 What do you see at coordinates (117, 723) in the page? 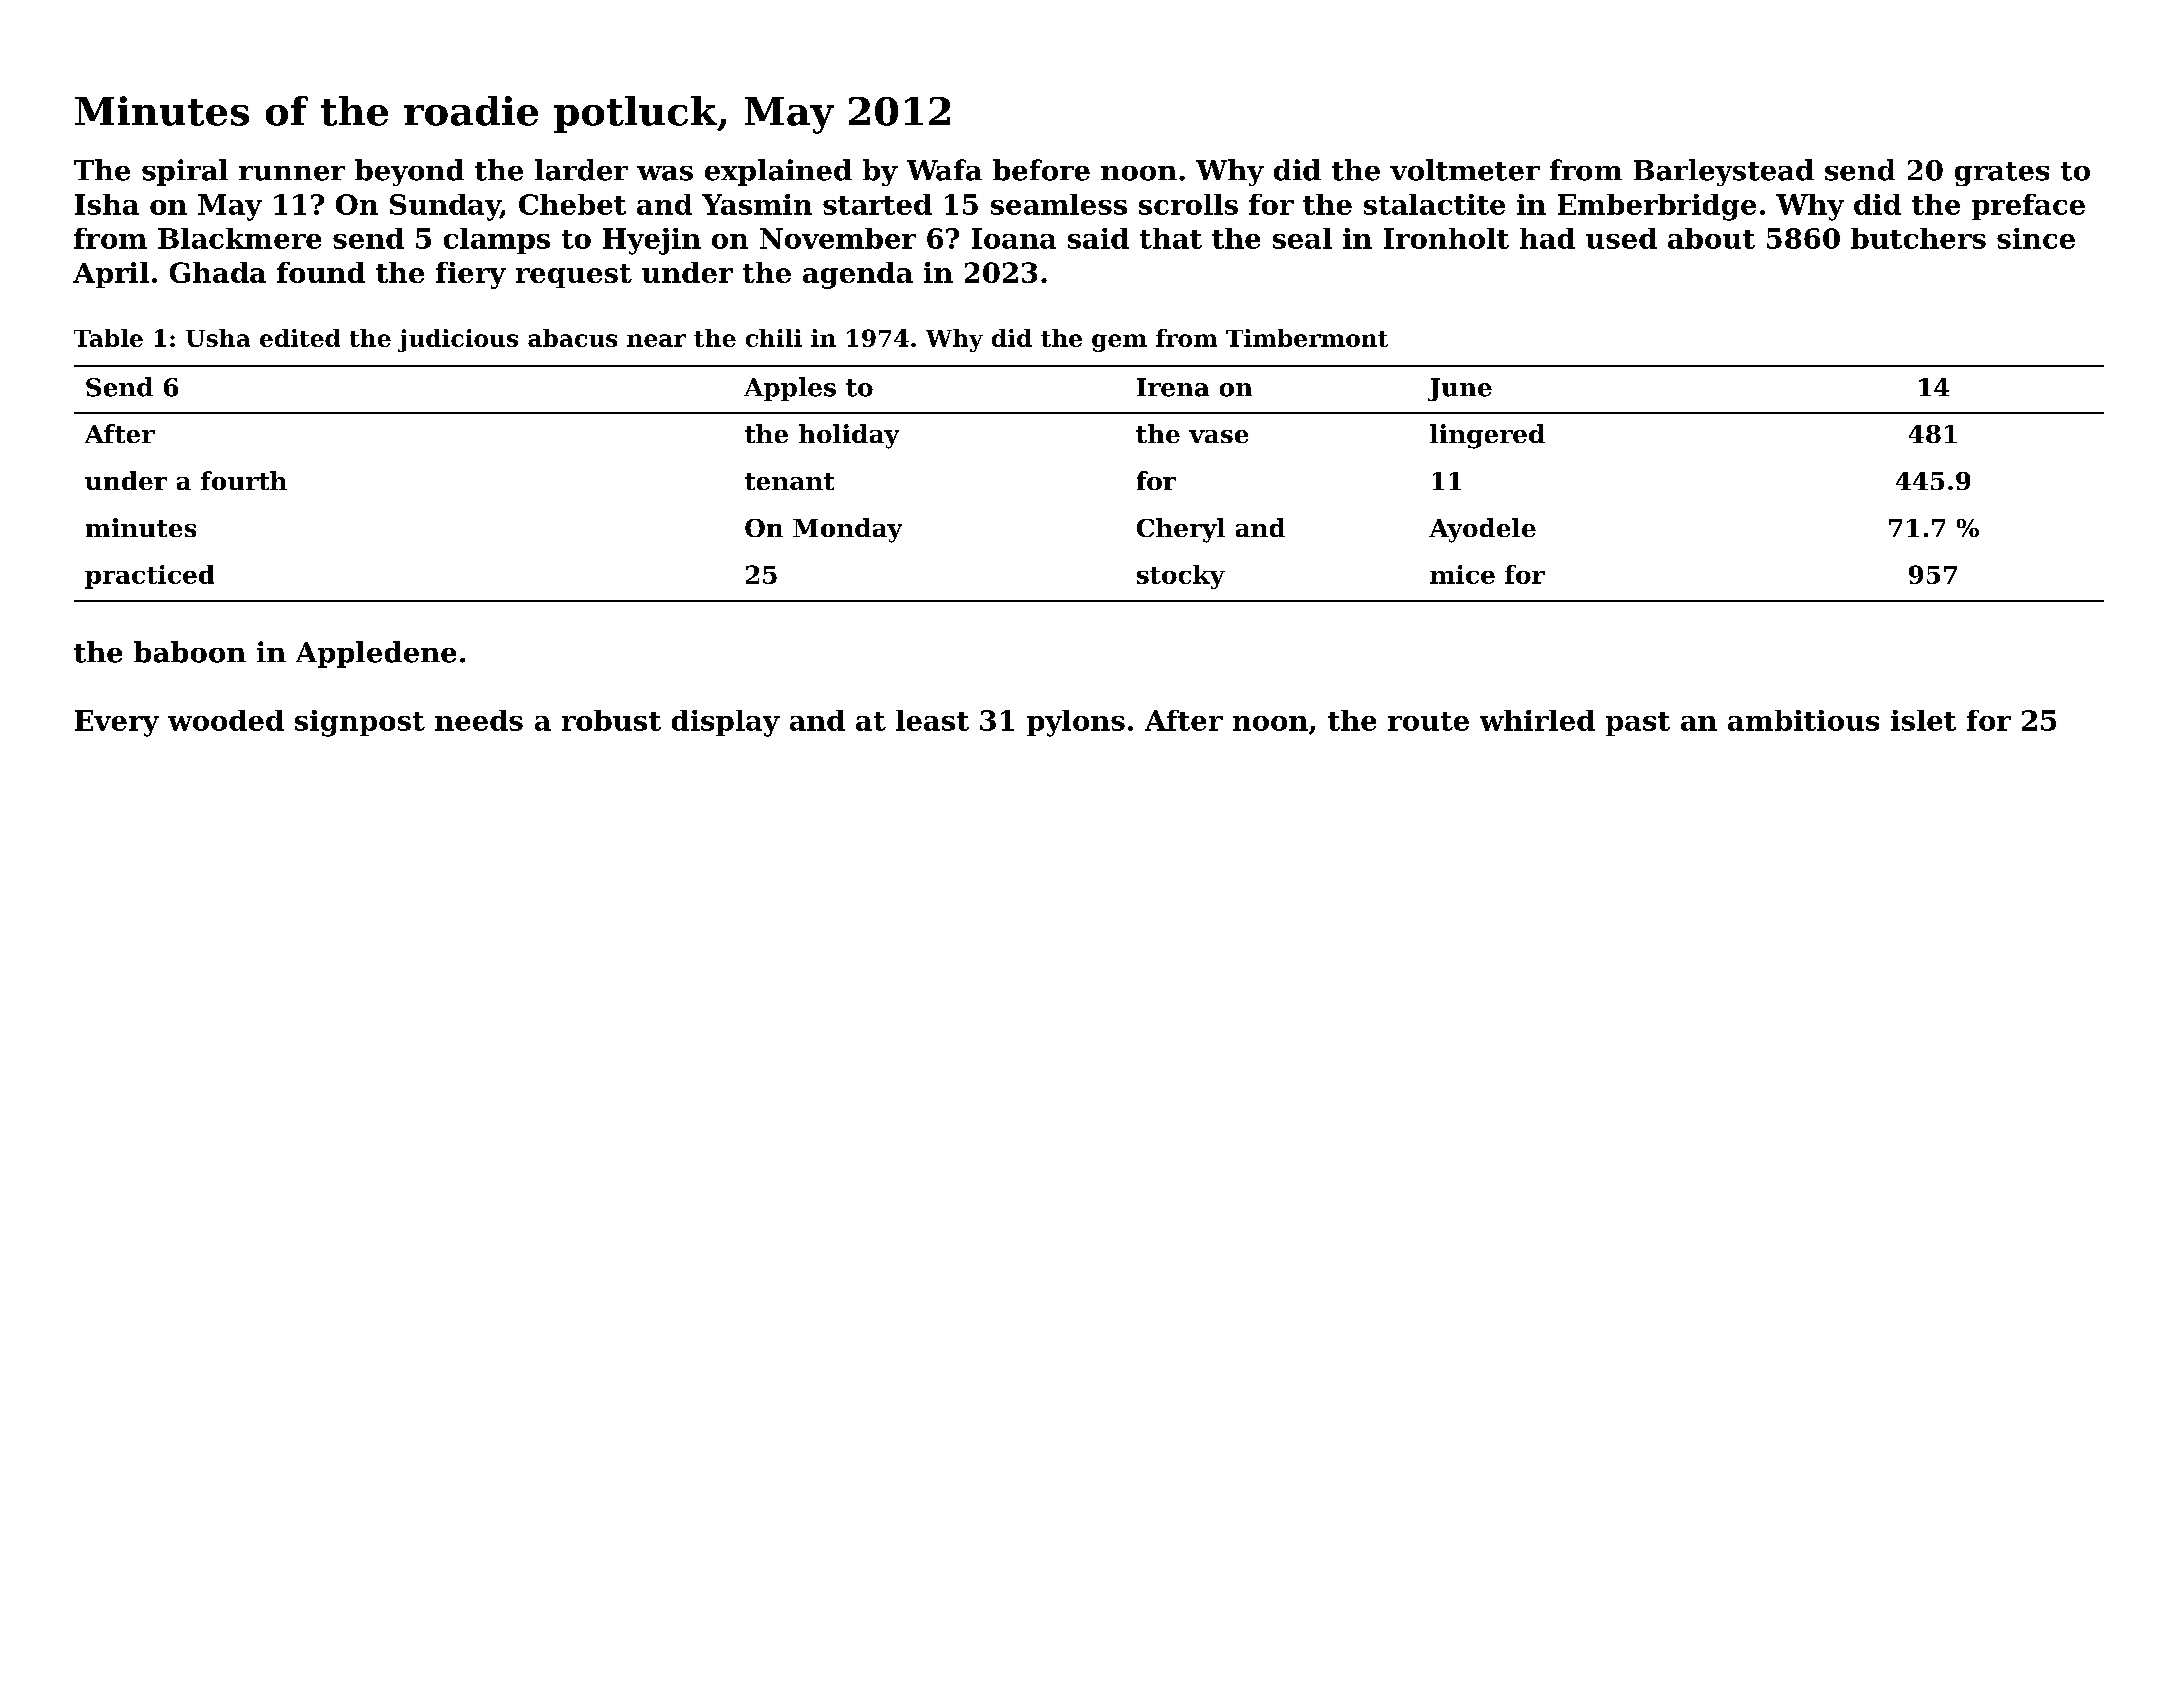
I see `Every` at bounding box center [117, 723].
